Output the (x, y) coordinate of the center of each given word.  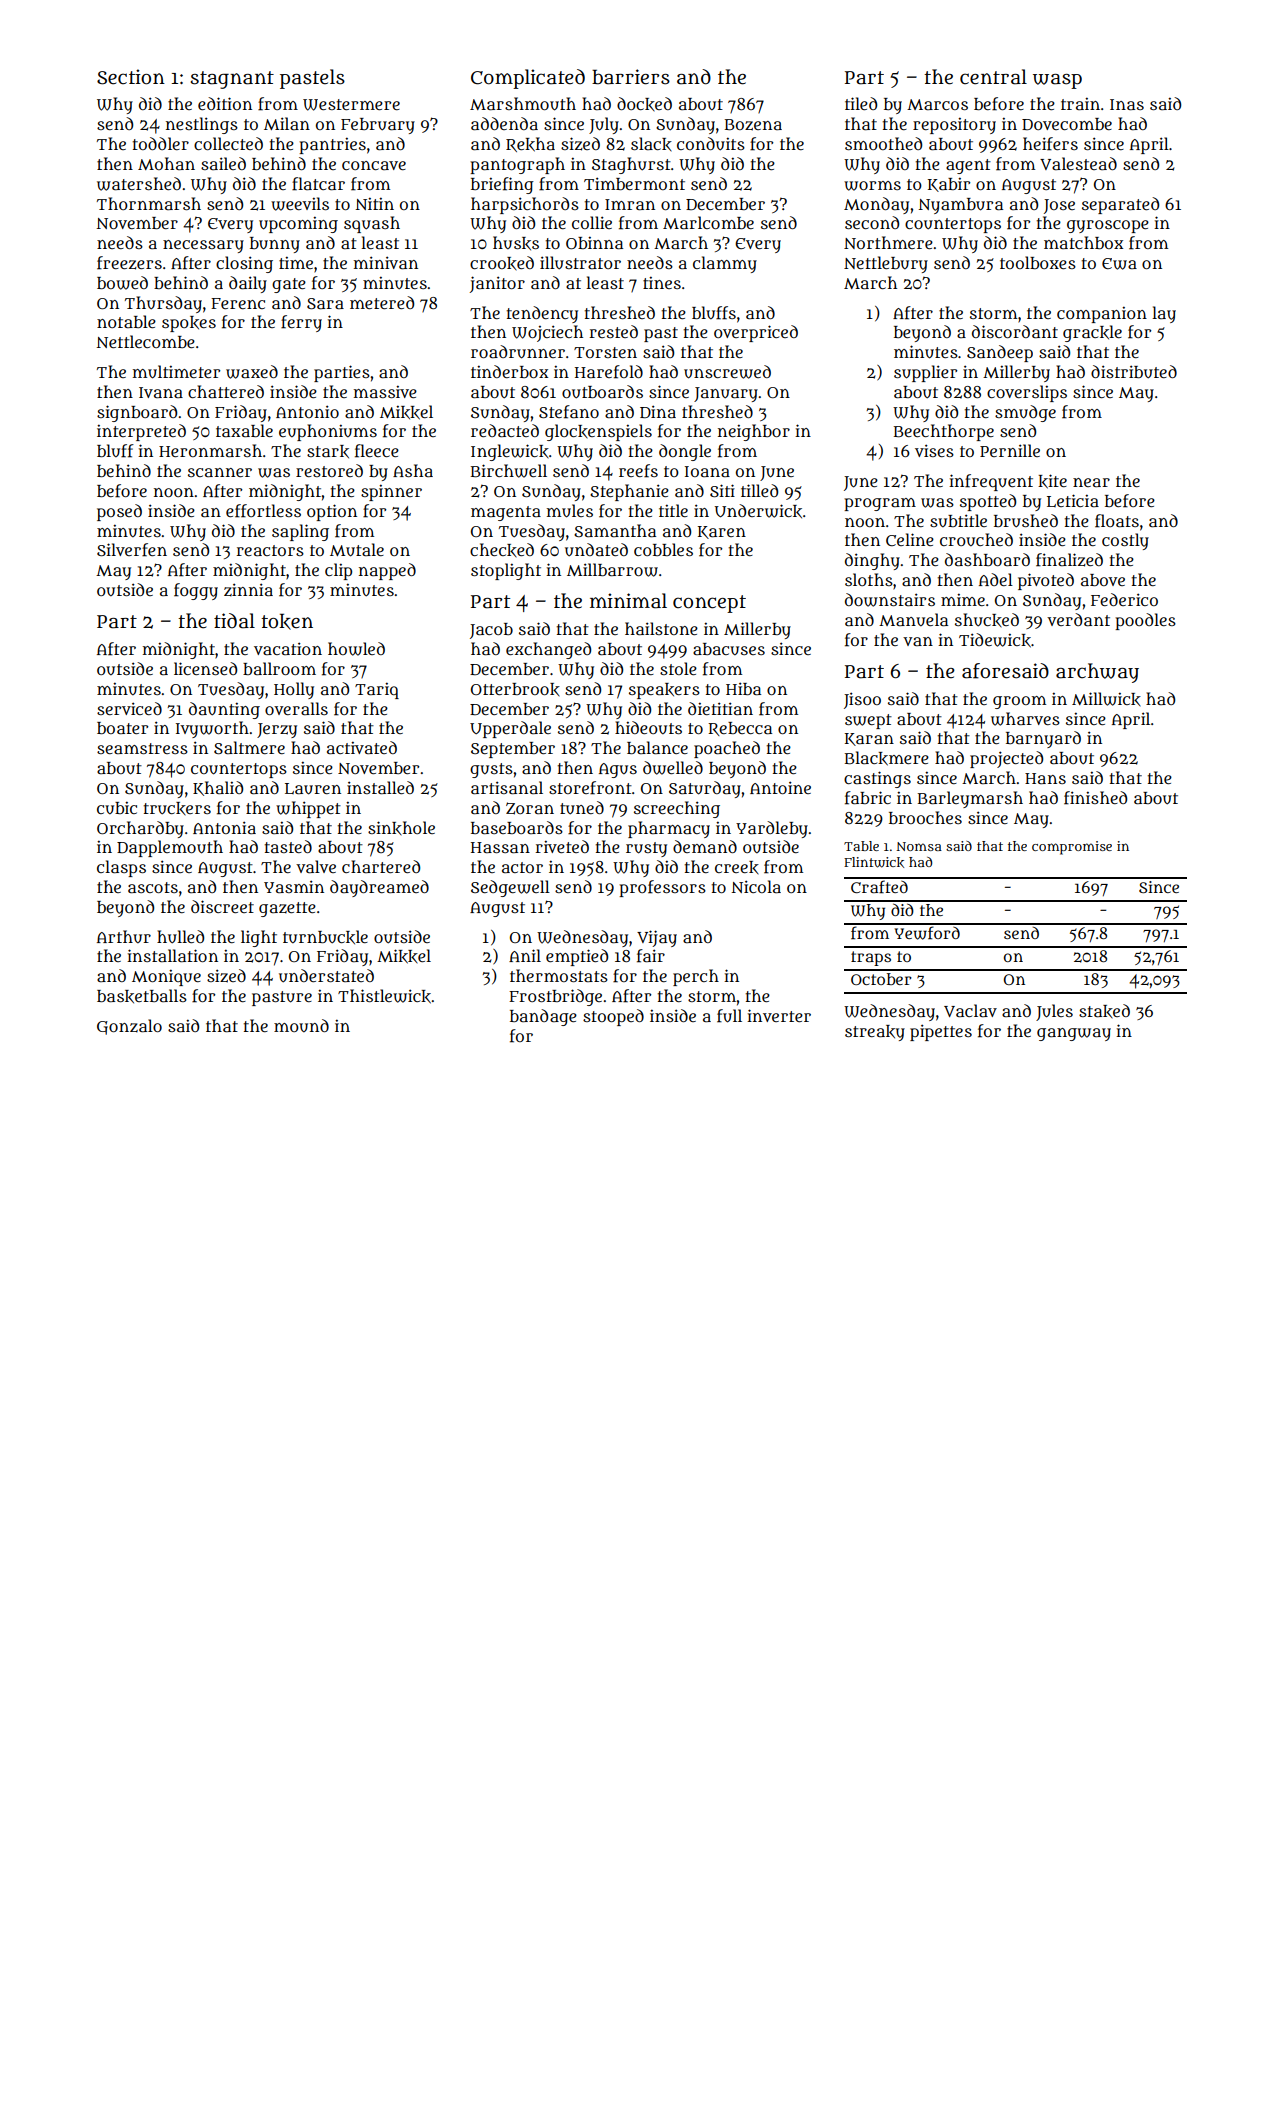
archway (1097, 673)
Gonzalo (129, 1027)
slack (651, 144)
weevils (300, 204)
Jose (1059, 206)
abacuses (729, 649)
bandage (543, 1017)
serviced (129, 708)
